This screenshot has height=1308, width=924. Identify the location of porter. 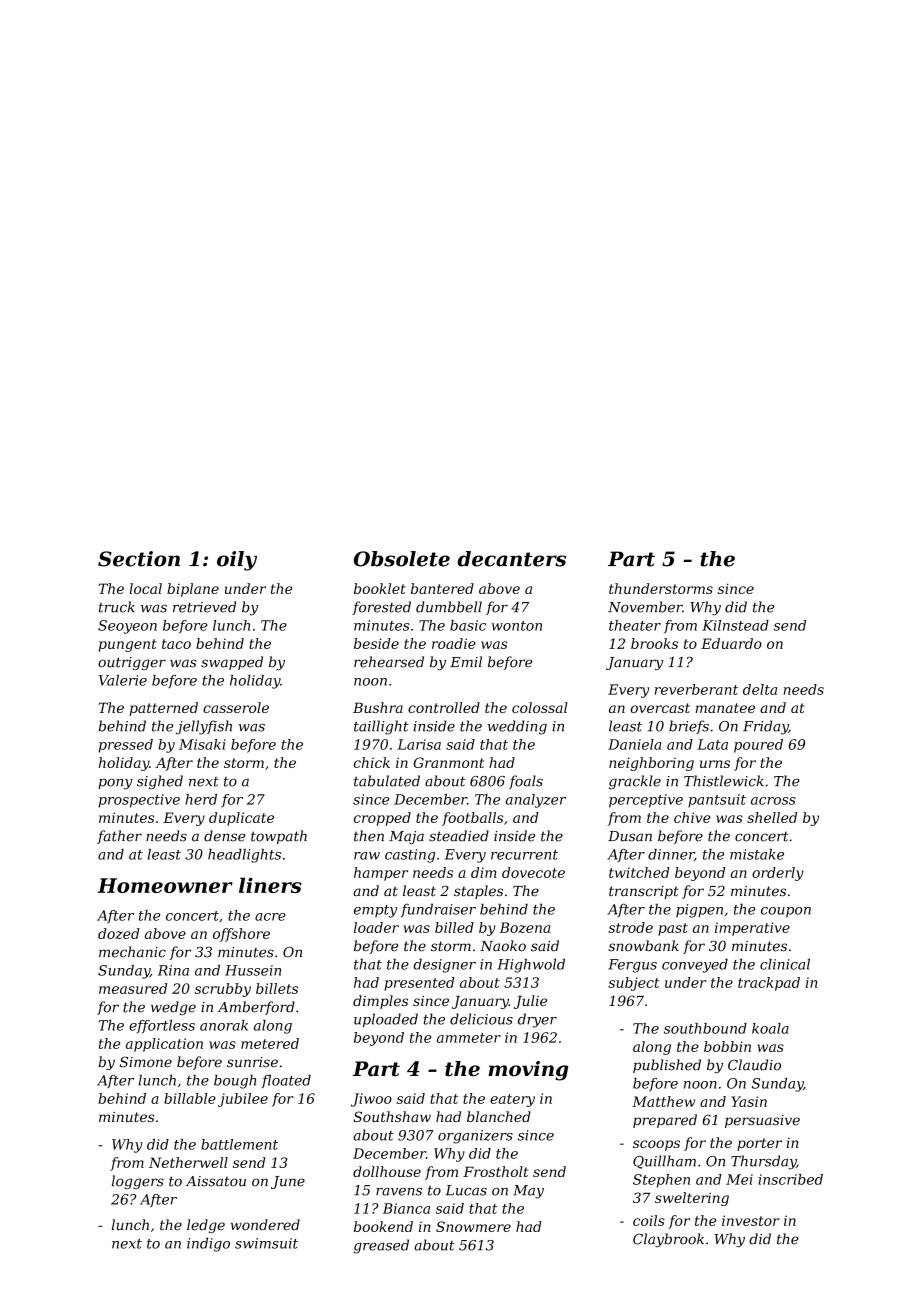
(759, 1144).
